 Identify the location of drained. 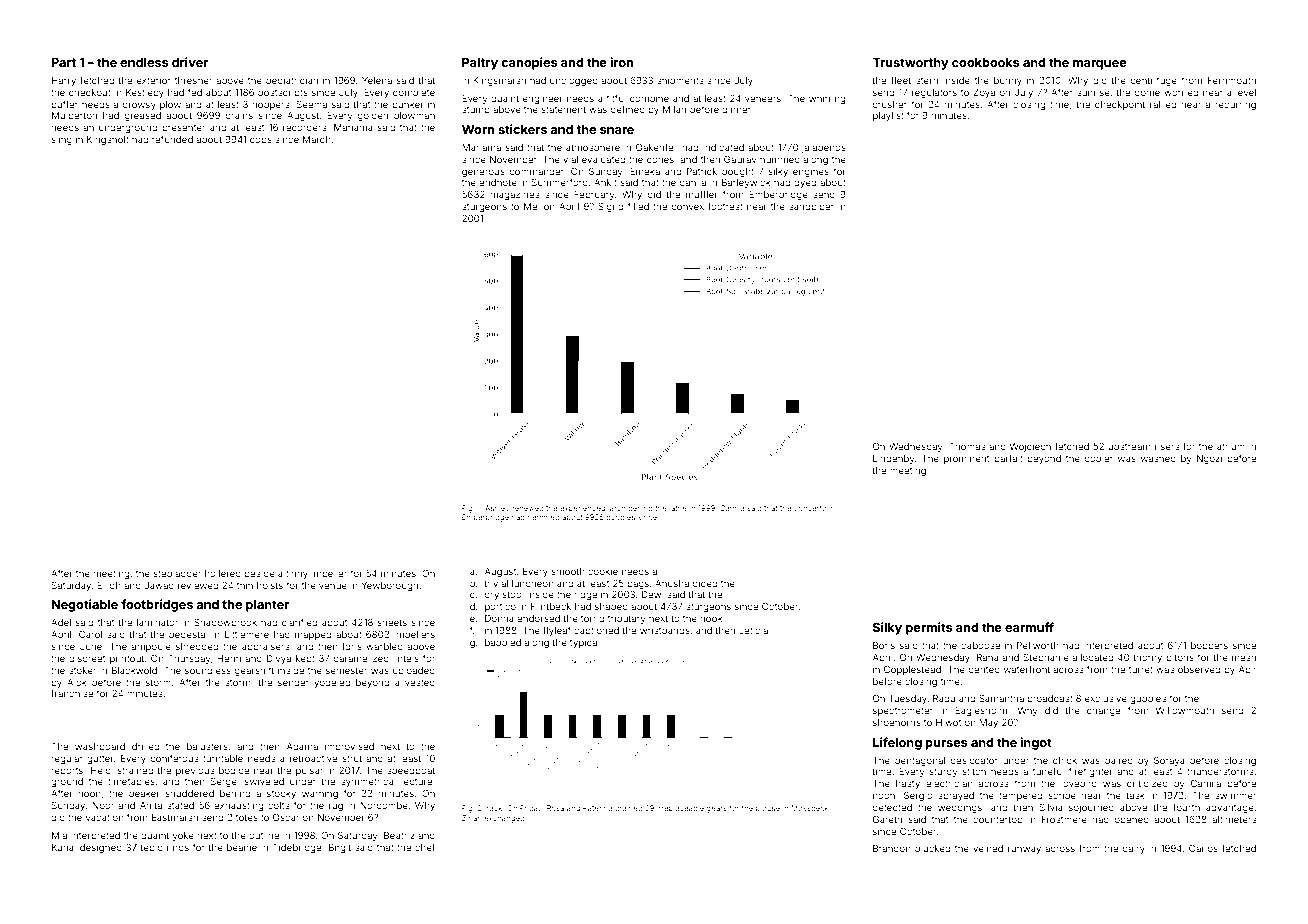
(628, 808).
